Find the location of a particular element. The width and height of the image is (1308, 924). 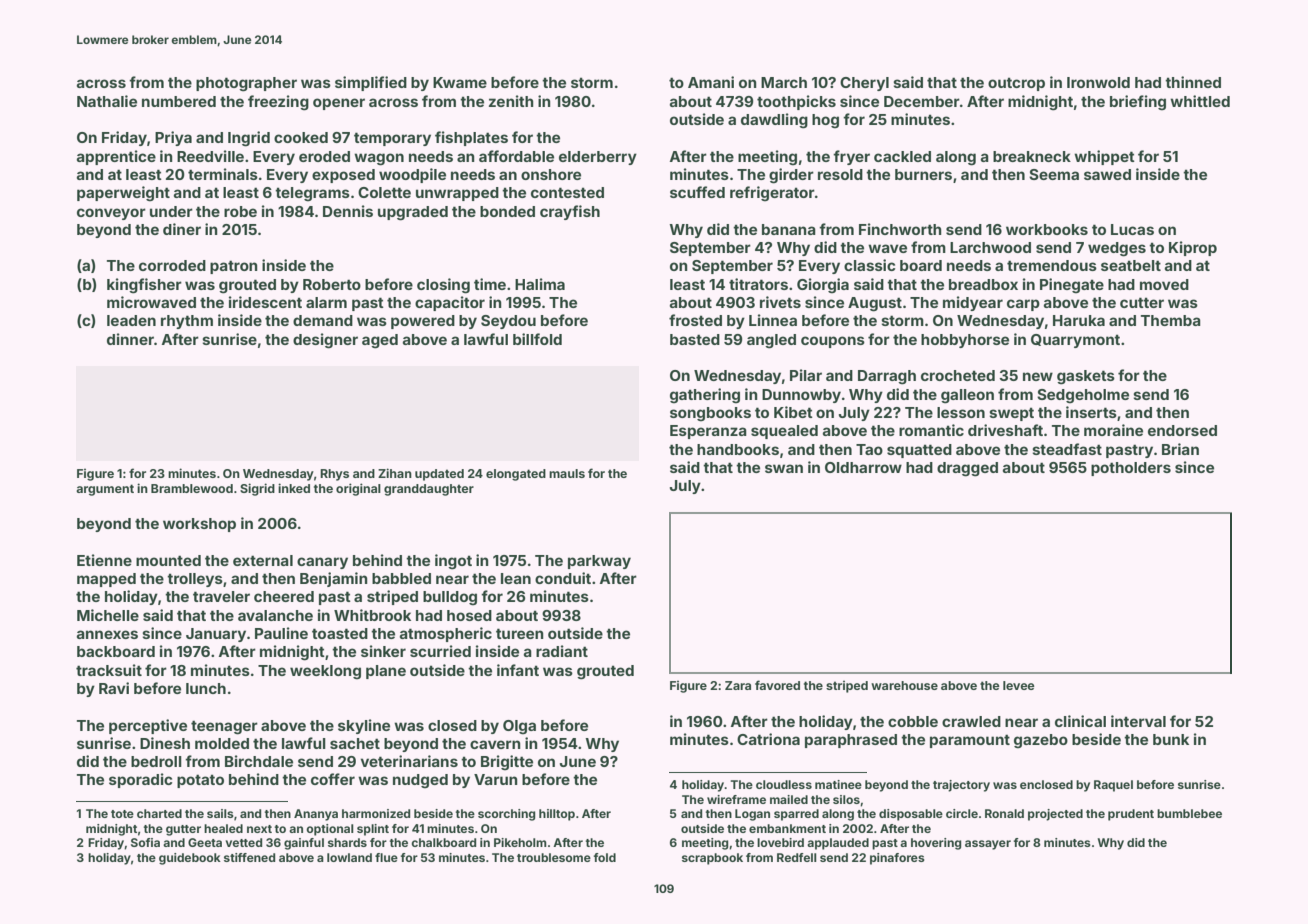

lowland is located at coordinates (349, 857).
